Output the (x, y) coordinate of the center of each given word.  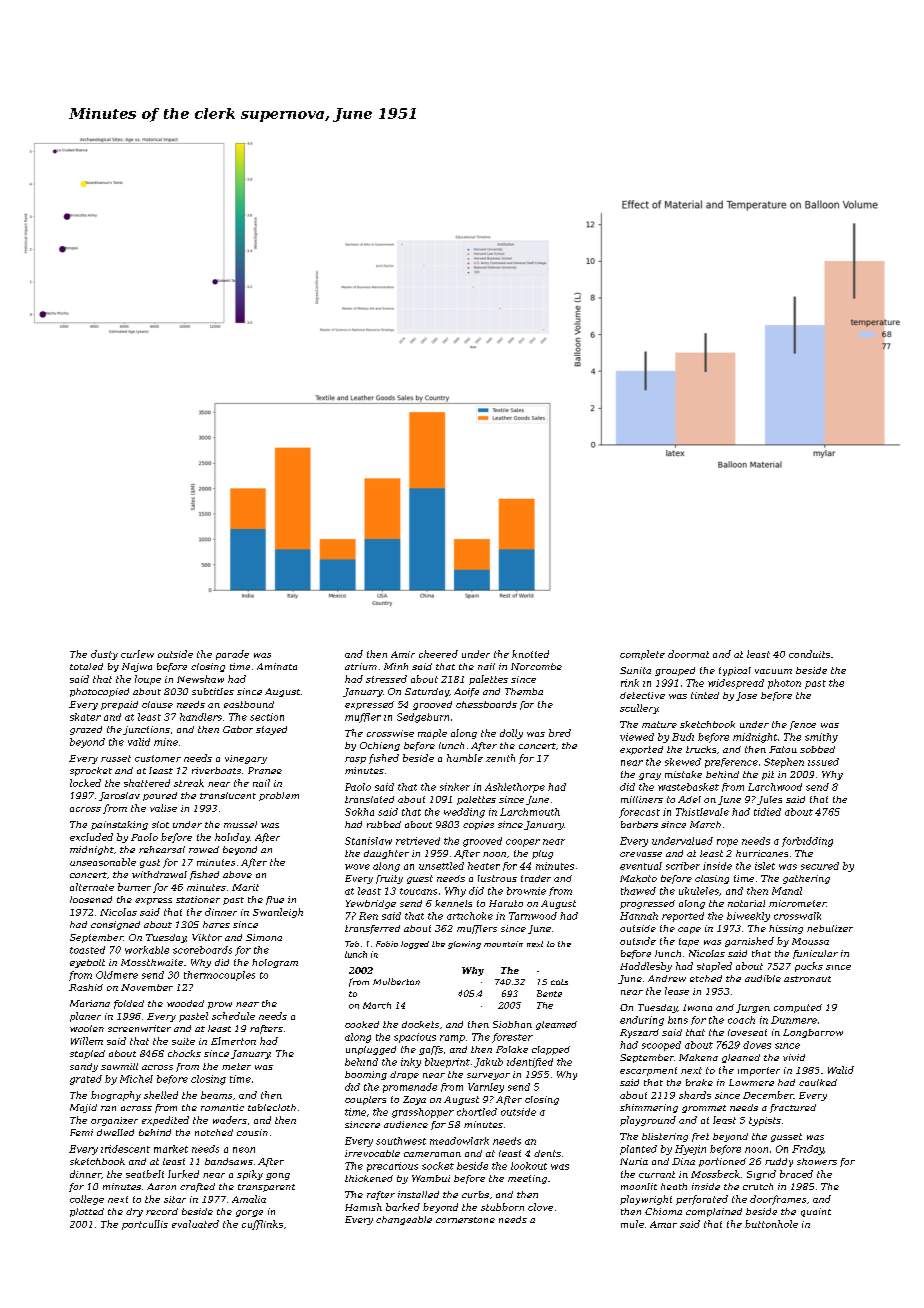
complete (642, 655)
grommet (704, 1109)
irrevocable (372, 1153)
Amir (403, 654)
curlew (137, 654)
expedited (165, 1121)
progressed (647, 904)
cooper (523, 843)
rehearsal (162, 849)
